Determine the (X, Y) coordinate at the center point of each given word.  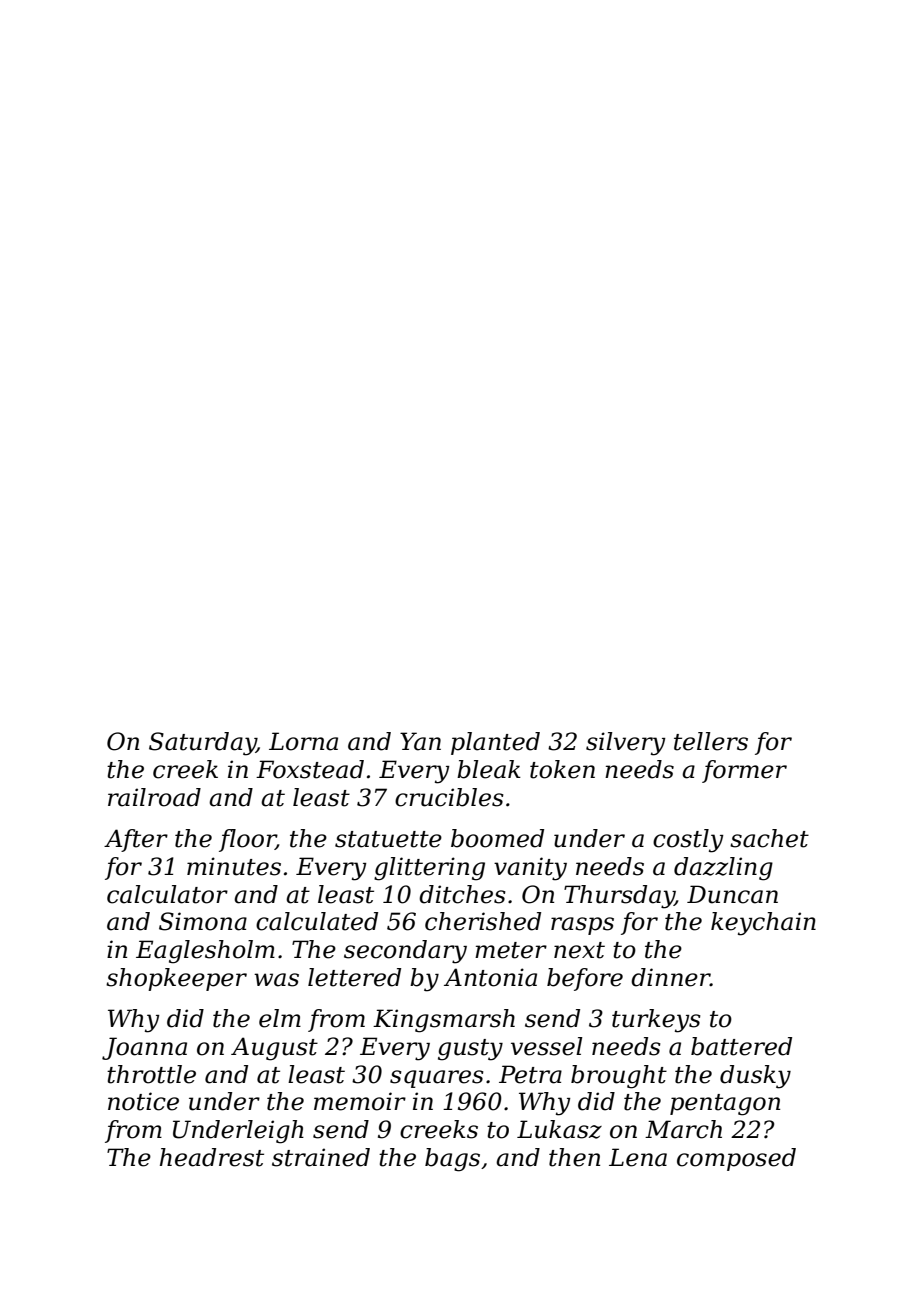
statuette (388, 839)
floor (247, 840)
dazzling (723, 869)
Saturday (202, 744)
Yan (420, 741)
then (574, 1157)
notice (143, 1101)
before (585, 979)
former (744, 771)
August (274, 1049)
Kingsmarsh (444, 1021)
